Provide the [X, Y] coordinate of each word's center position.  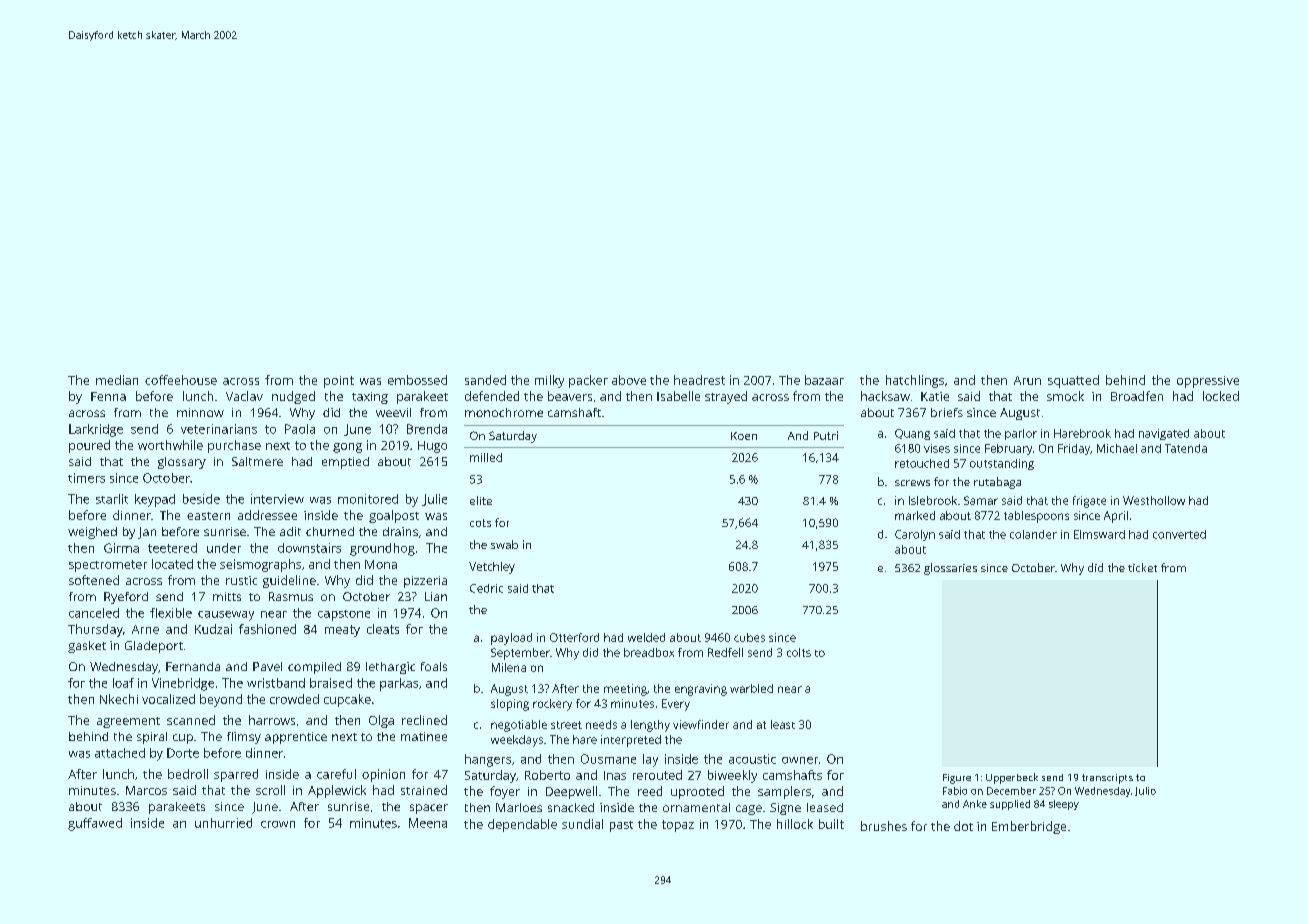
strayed [726, 397]
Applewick [337, 791]
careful [336, 774]
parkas [399, 684]
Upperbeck [1012, 778]
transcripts [1107, 779]
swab [504, 544]
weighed [92, 533]
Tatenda [1186, 448]
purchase [234, 446]
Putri [826, 435]
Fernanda [193, 666]
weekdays [517, 741]
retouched [922, 463]
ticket [1142, 567]
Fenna [108, 396]
